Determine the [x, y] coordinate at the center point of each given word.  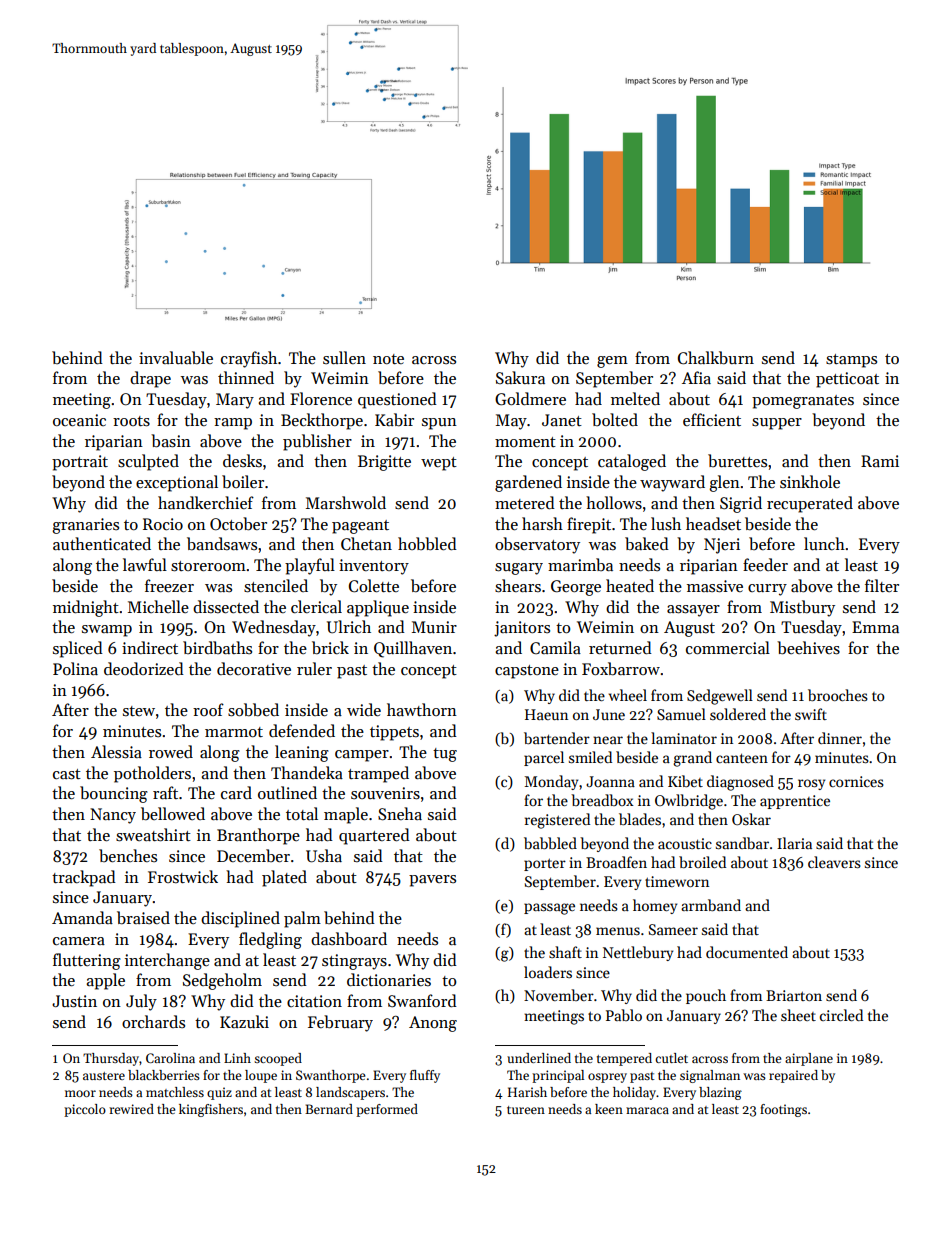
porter [545, 865]
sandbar [742, 843]
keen [609, 1109]
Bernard [329, 1109]
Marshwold [346, 503]
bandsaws [222, 543]
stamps [851, 361]
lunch [824, 543]
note [388, 359]
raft [165, 792]
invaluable [176, 357]
